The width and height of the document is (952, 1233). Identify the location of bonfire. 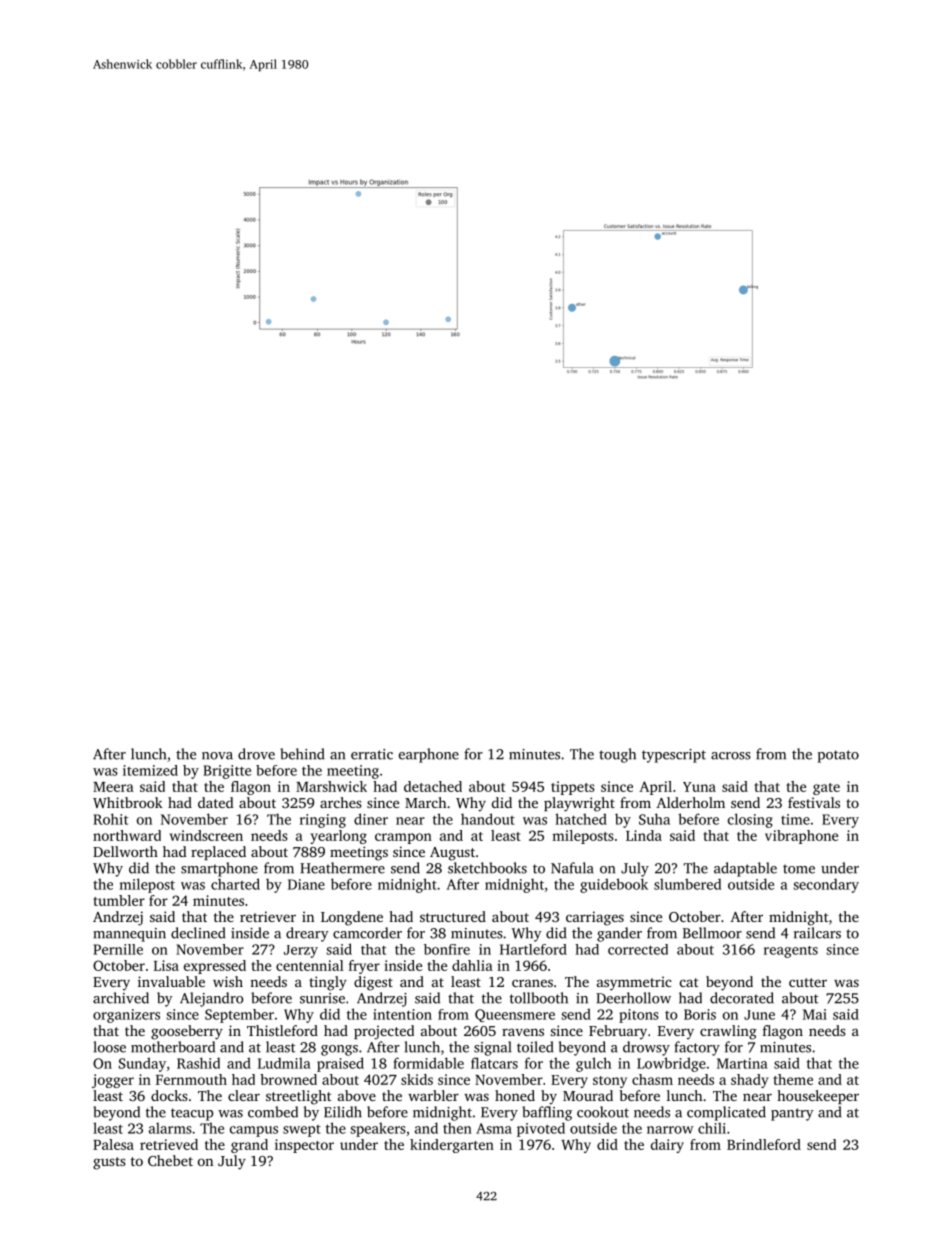
(447, 949).
